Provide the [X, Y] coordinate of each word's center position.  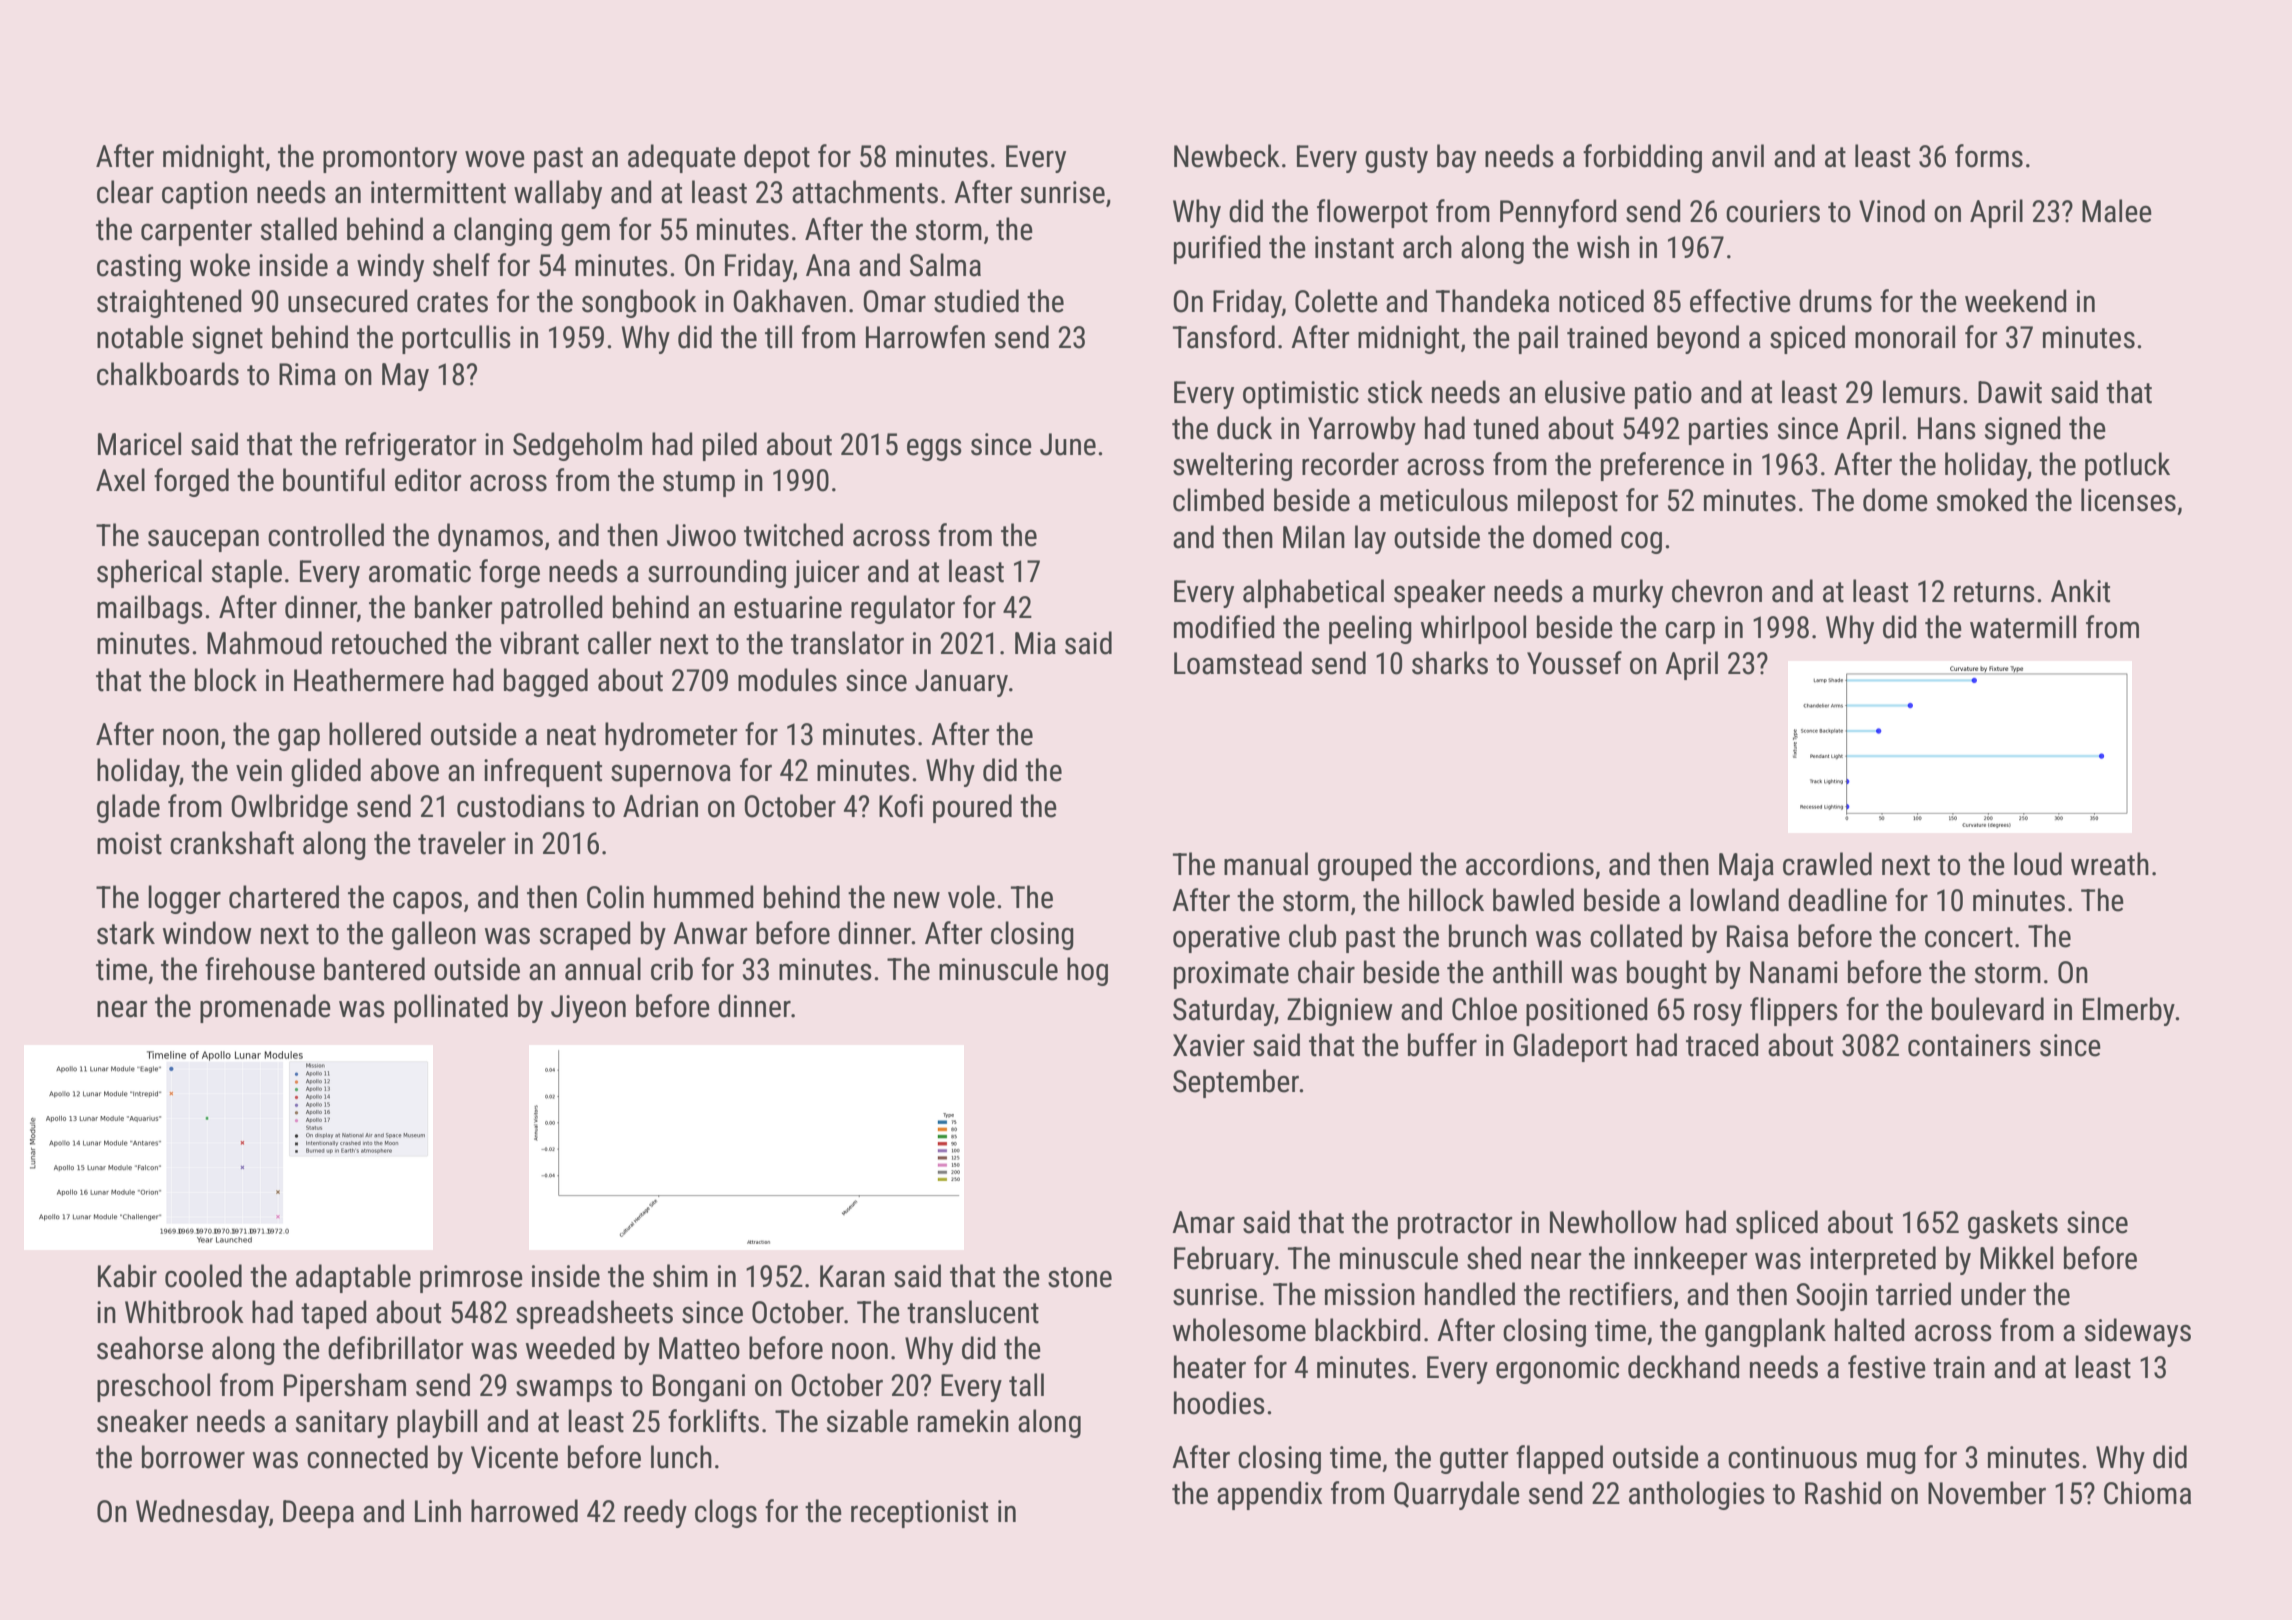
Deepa [318, 1514]
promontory [390, 160]
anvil [1738, 156]
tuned [1505, 428]
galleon [434, 935]
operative [1226, 939]
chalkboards [168, 374]
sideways [2138, 1332]
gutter [1474, 1461]
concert [1969, 937]
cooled [203, 1276]
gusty [1396, 160]
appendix [1269, 1495]
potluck [2127, 466]
